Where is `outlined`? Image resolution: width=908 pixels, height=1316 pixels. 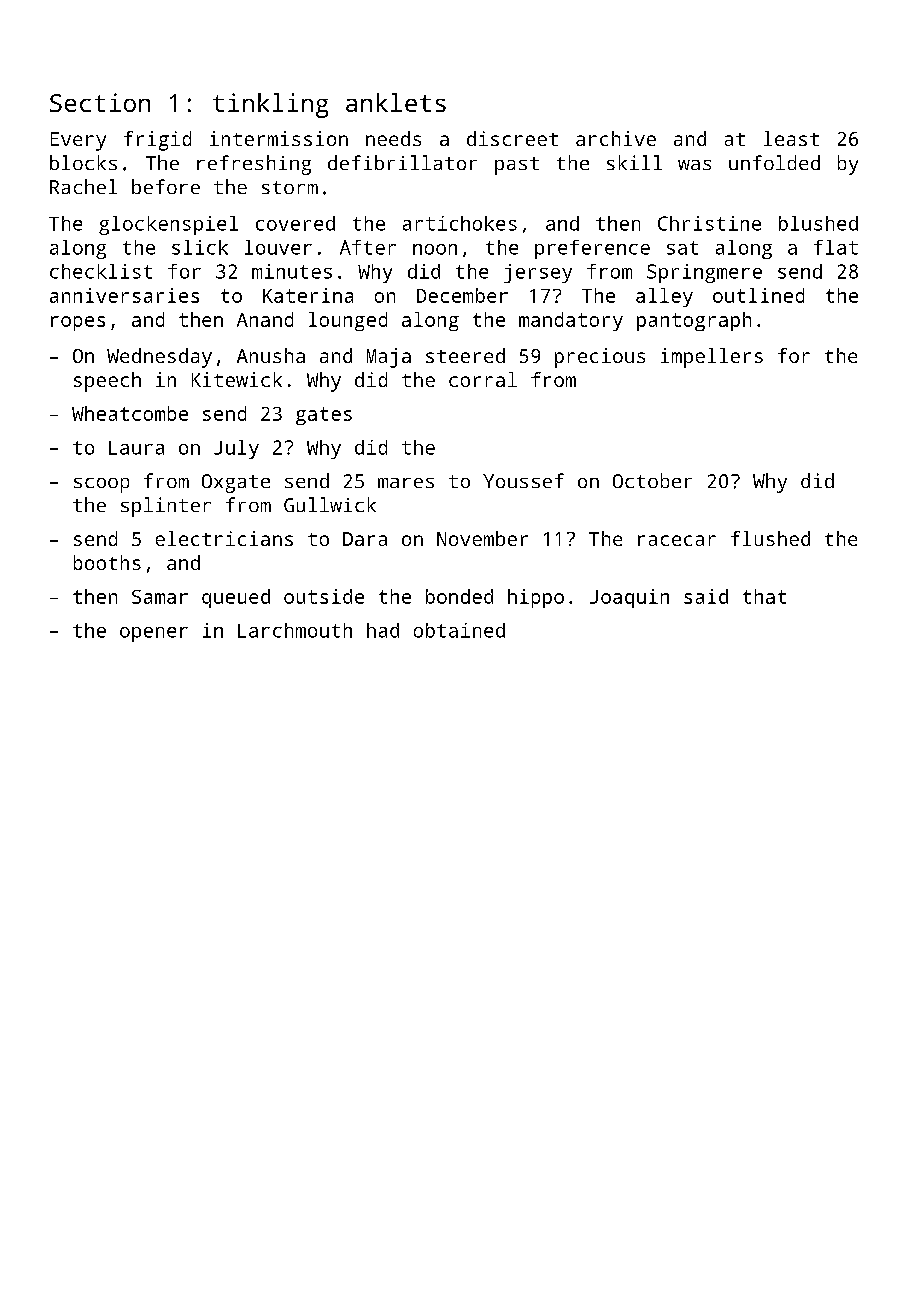 outlined is located at coordinates (758, 295).
